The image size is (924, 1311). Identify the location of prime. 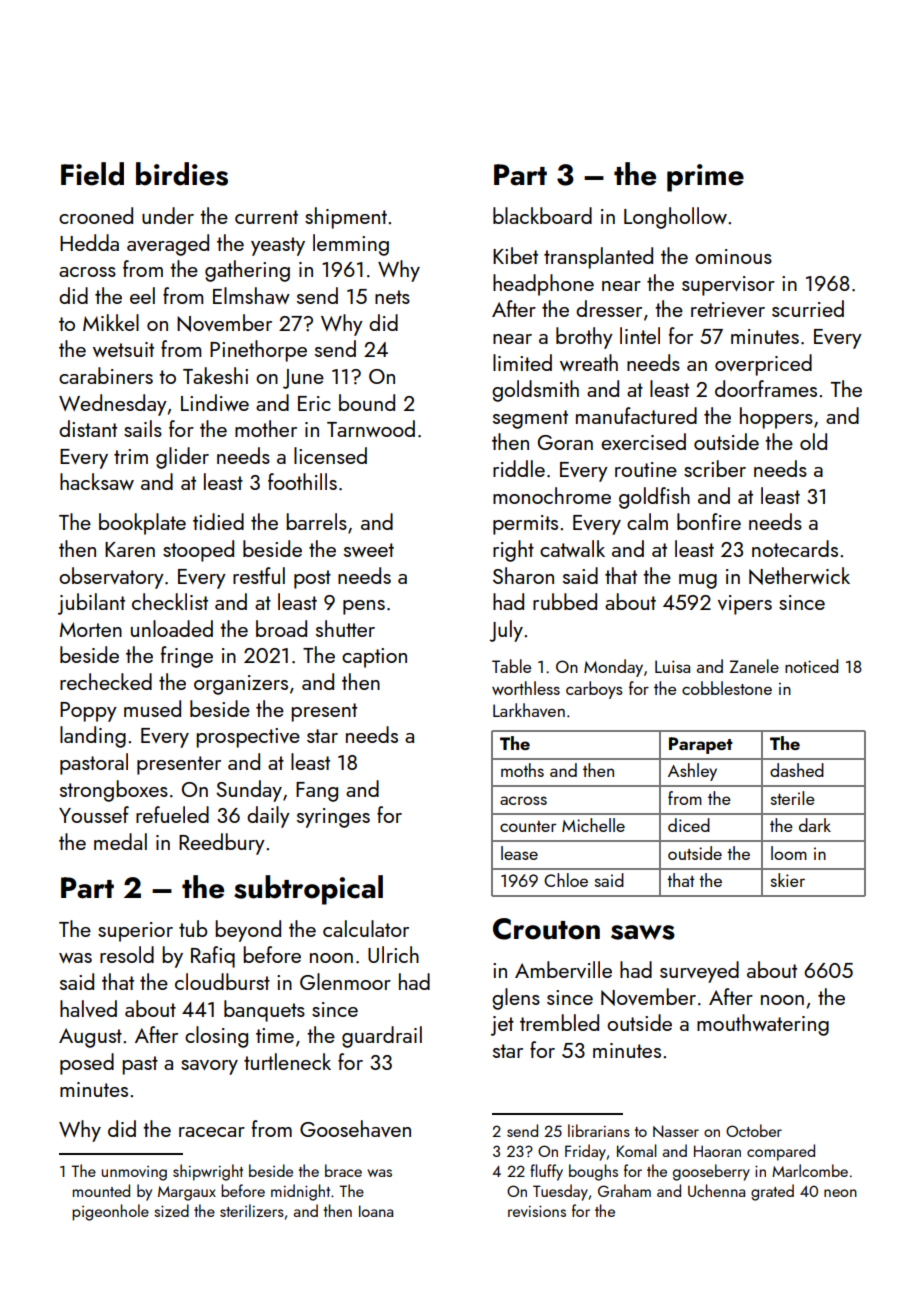
(705, 178).
